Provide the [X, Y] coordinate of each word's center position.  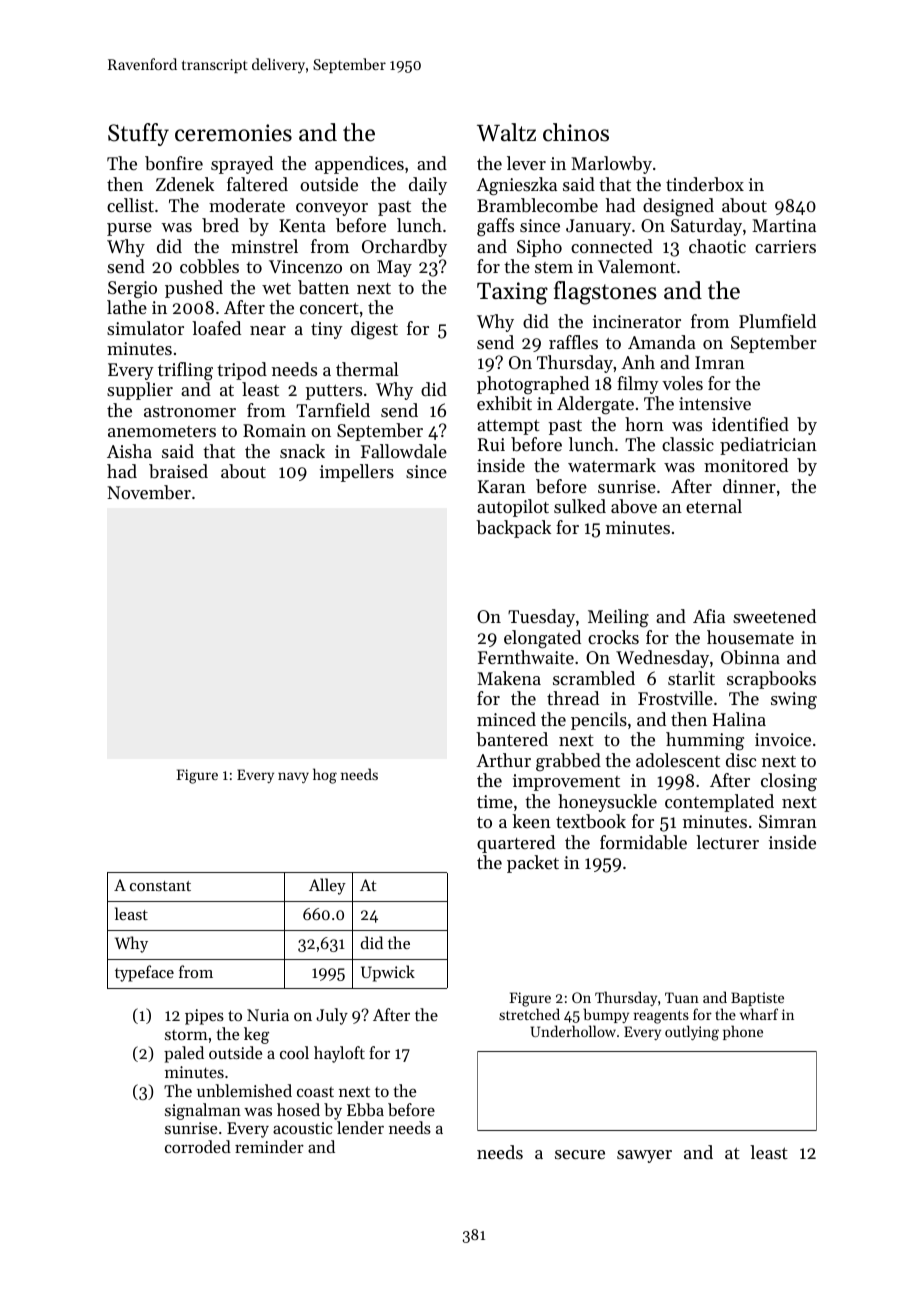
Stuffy [138, 134]
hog [325, 776]
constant [160, 886]
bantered [512, 739]
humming [705, 741]
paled [184, 1054]
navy [293, 777]
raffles [573, 342]
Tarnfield [333, 410]
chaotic [717, 246]
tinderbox [705, 184]
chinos [576, 132]
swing [794, 700]
